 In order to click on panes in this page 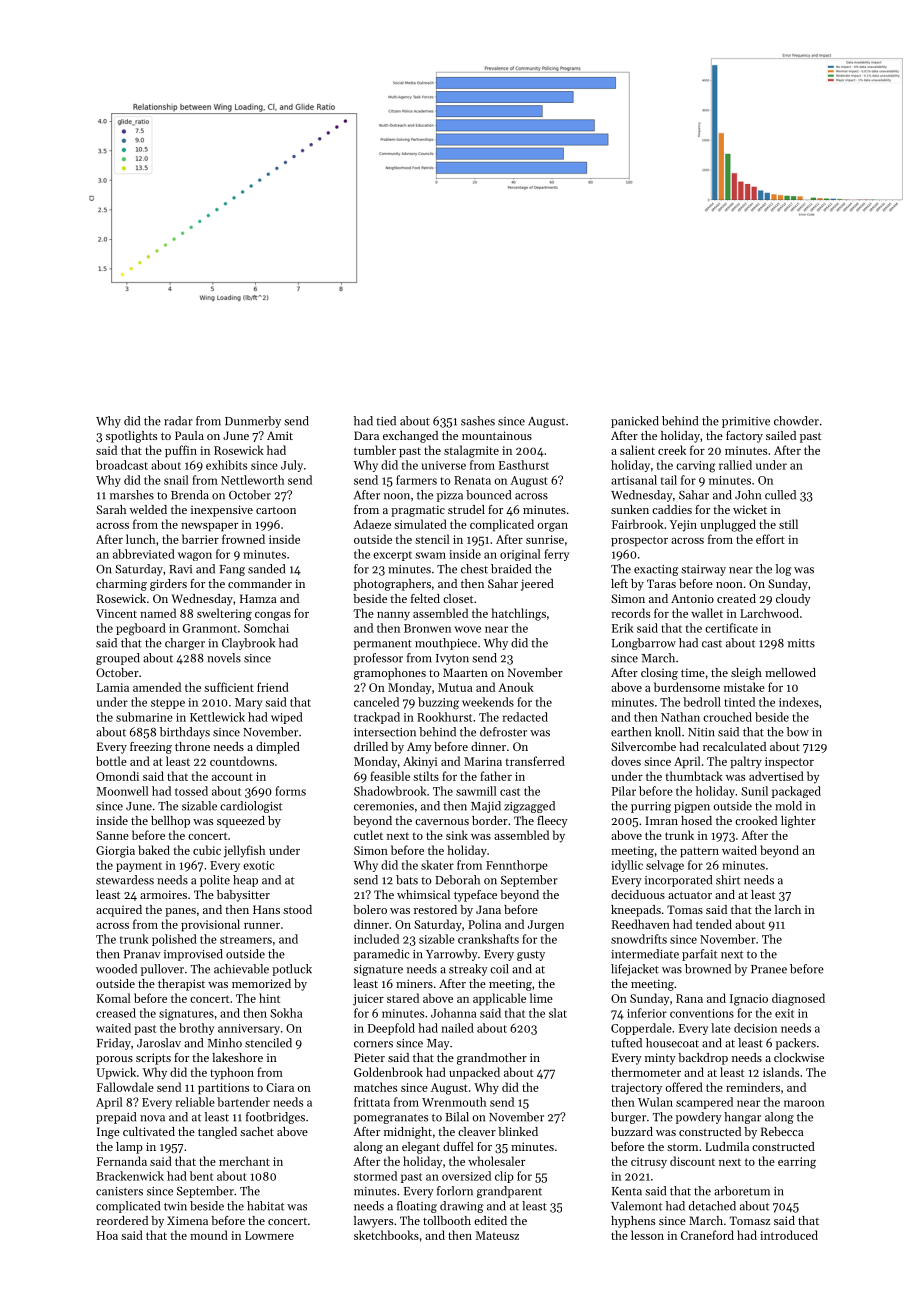, I will do `click(180, 912)`.
